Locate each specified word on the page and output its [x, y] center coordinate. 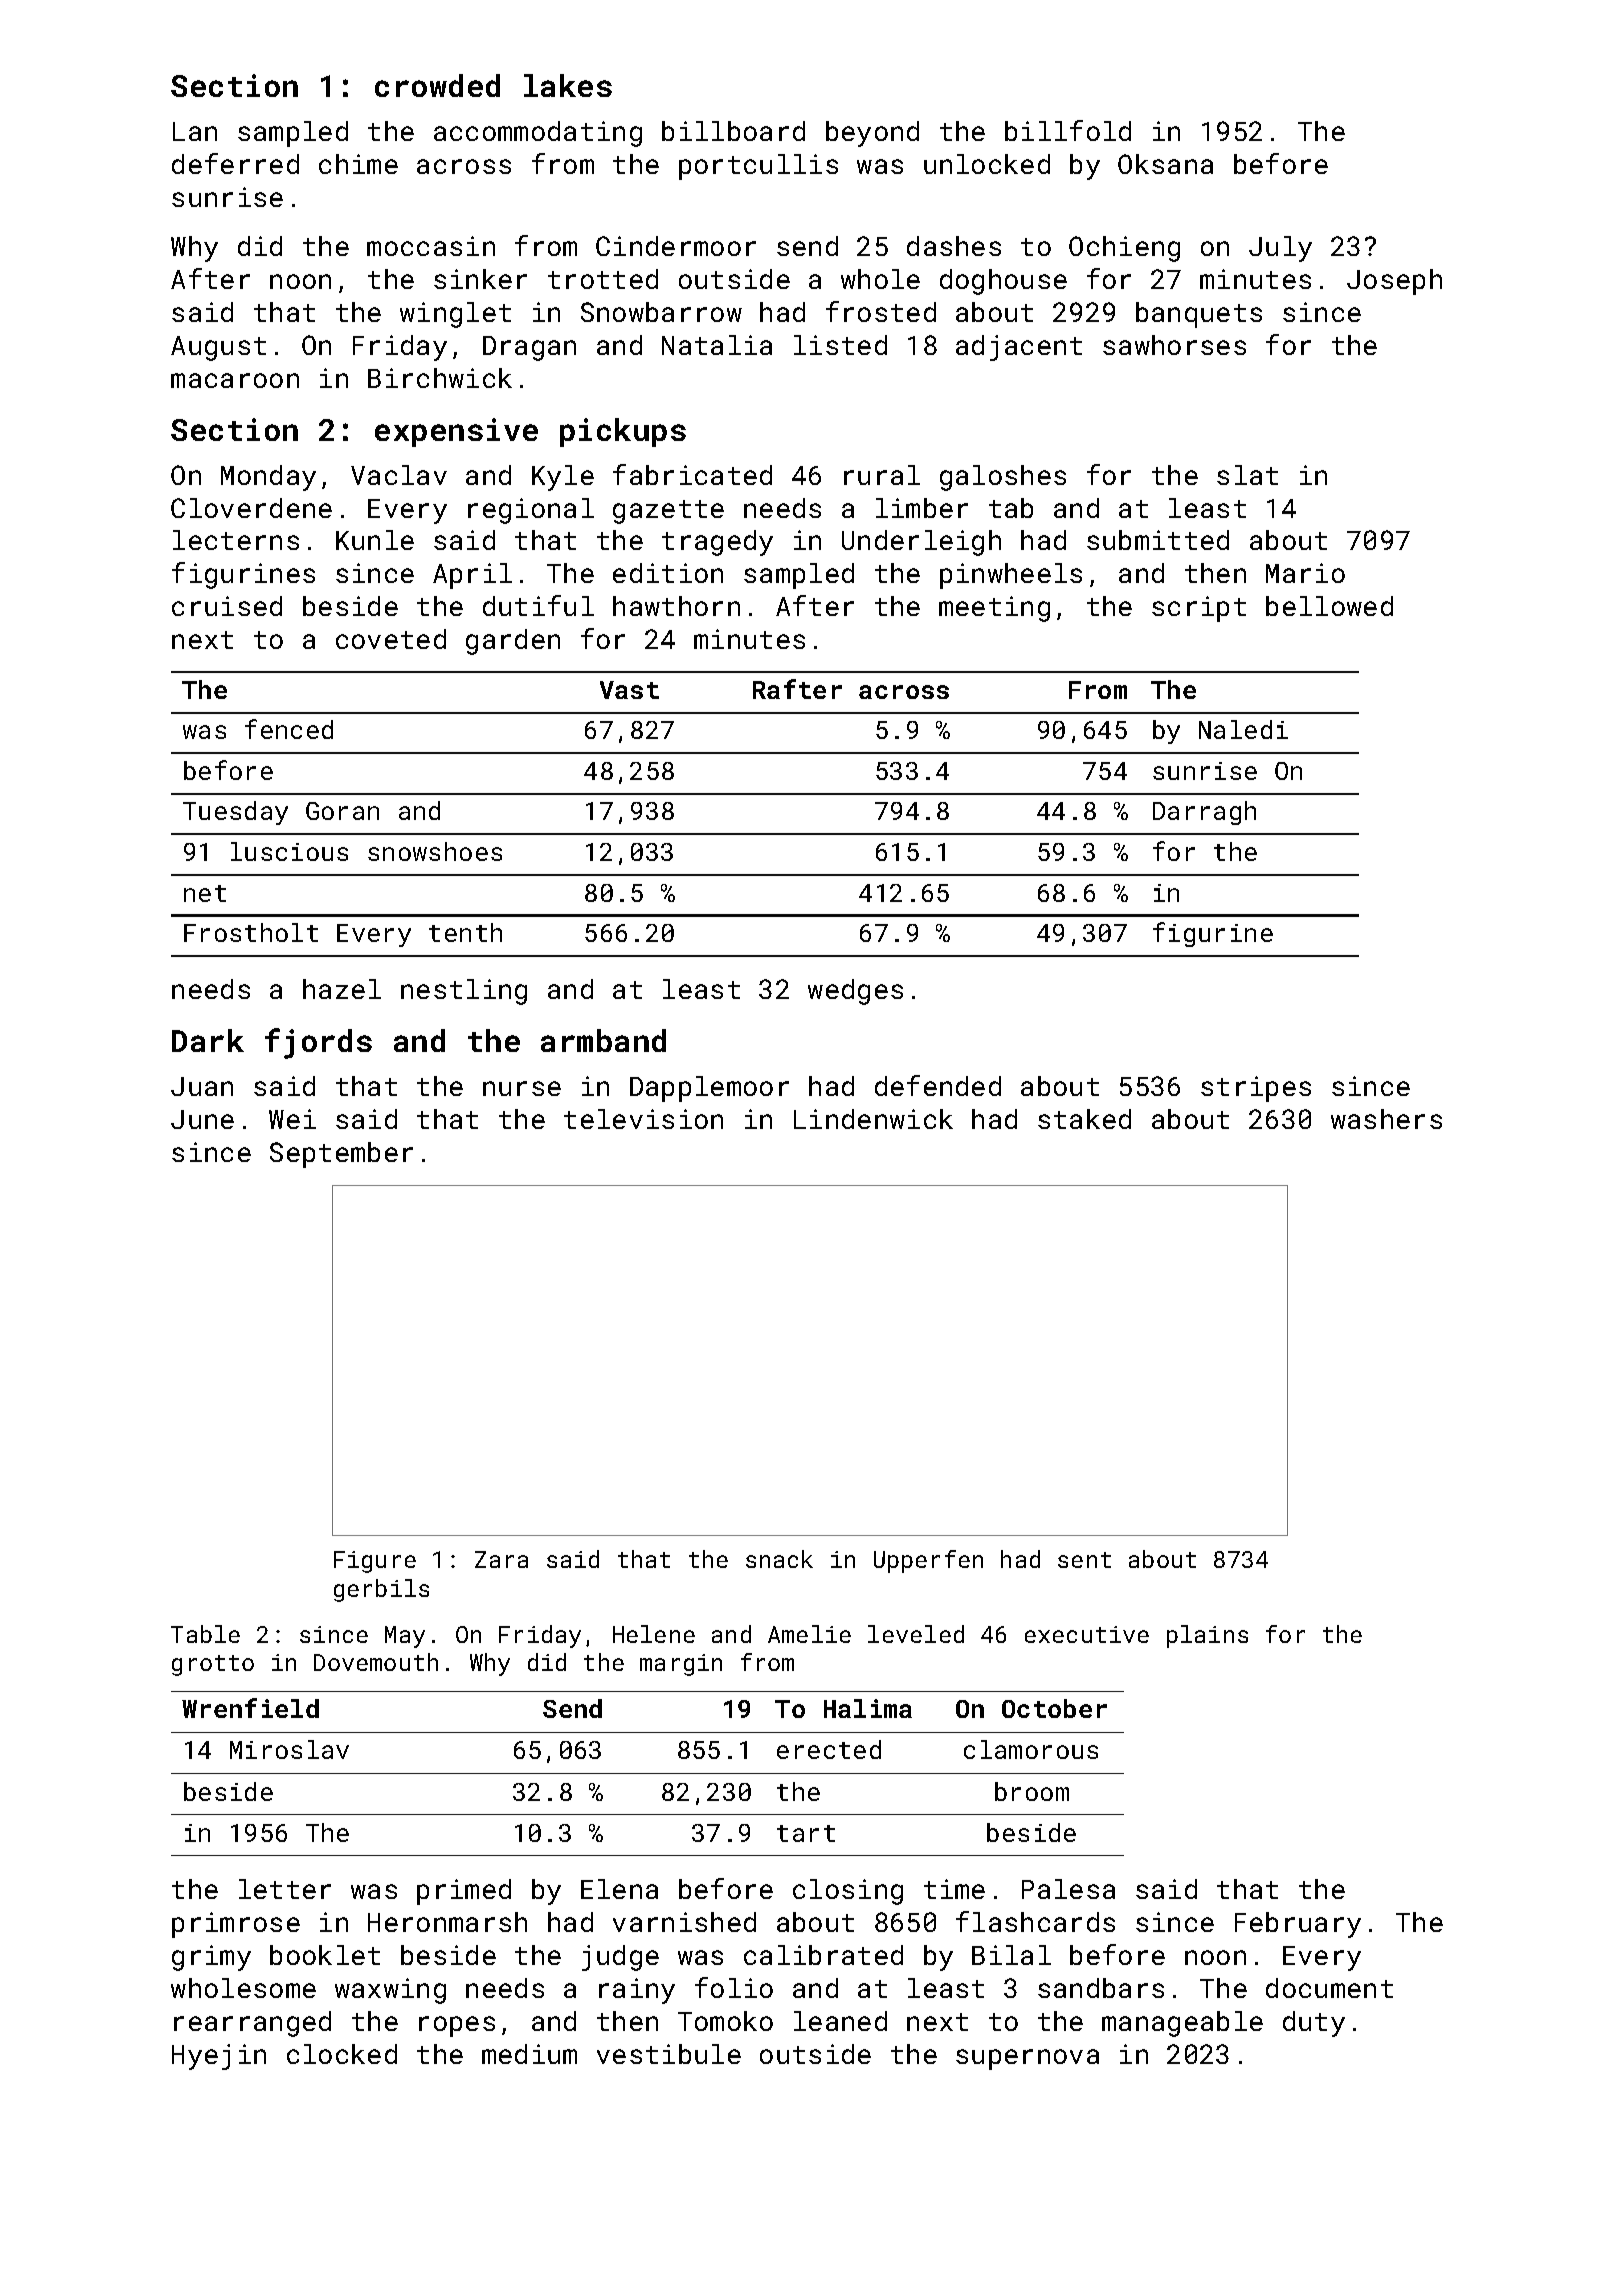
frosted [881, 311]
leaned [840, 2021]
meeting [994, 609]
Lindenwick [873, 1119]
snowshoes [435, 851]
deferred [235, 163]
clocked [342, 2054]
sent [1084, 1560]
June [202, 1119]
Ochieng [1124, 249]
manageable [1182, 2024]
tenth [465, 932]
